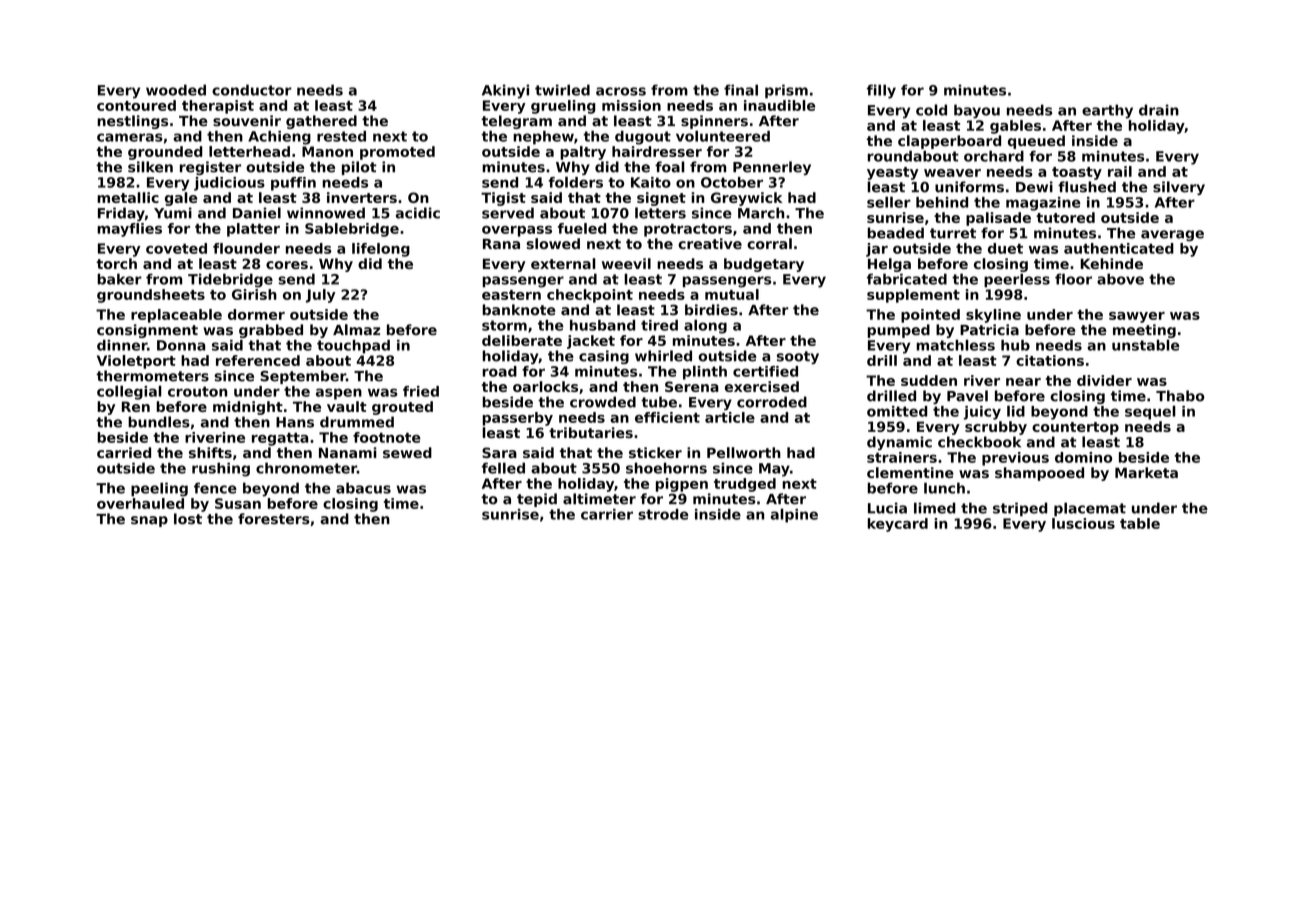 The width and height of the screenshot is (1308, 924). What do you see at coordinates (563, 263) in the screenshot?
I see `external` at bounding box center [563, 263].
